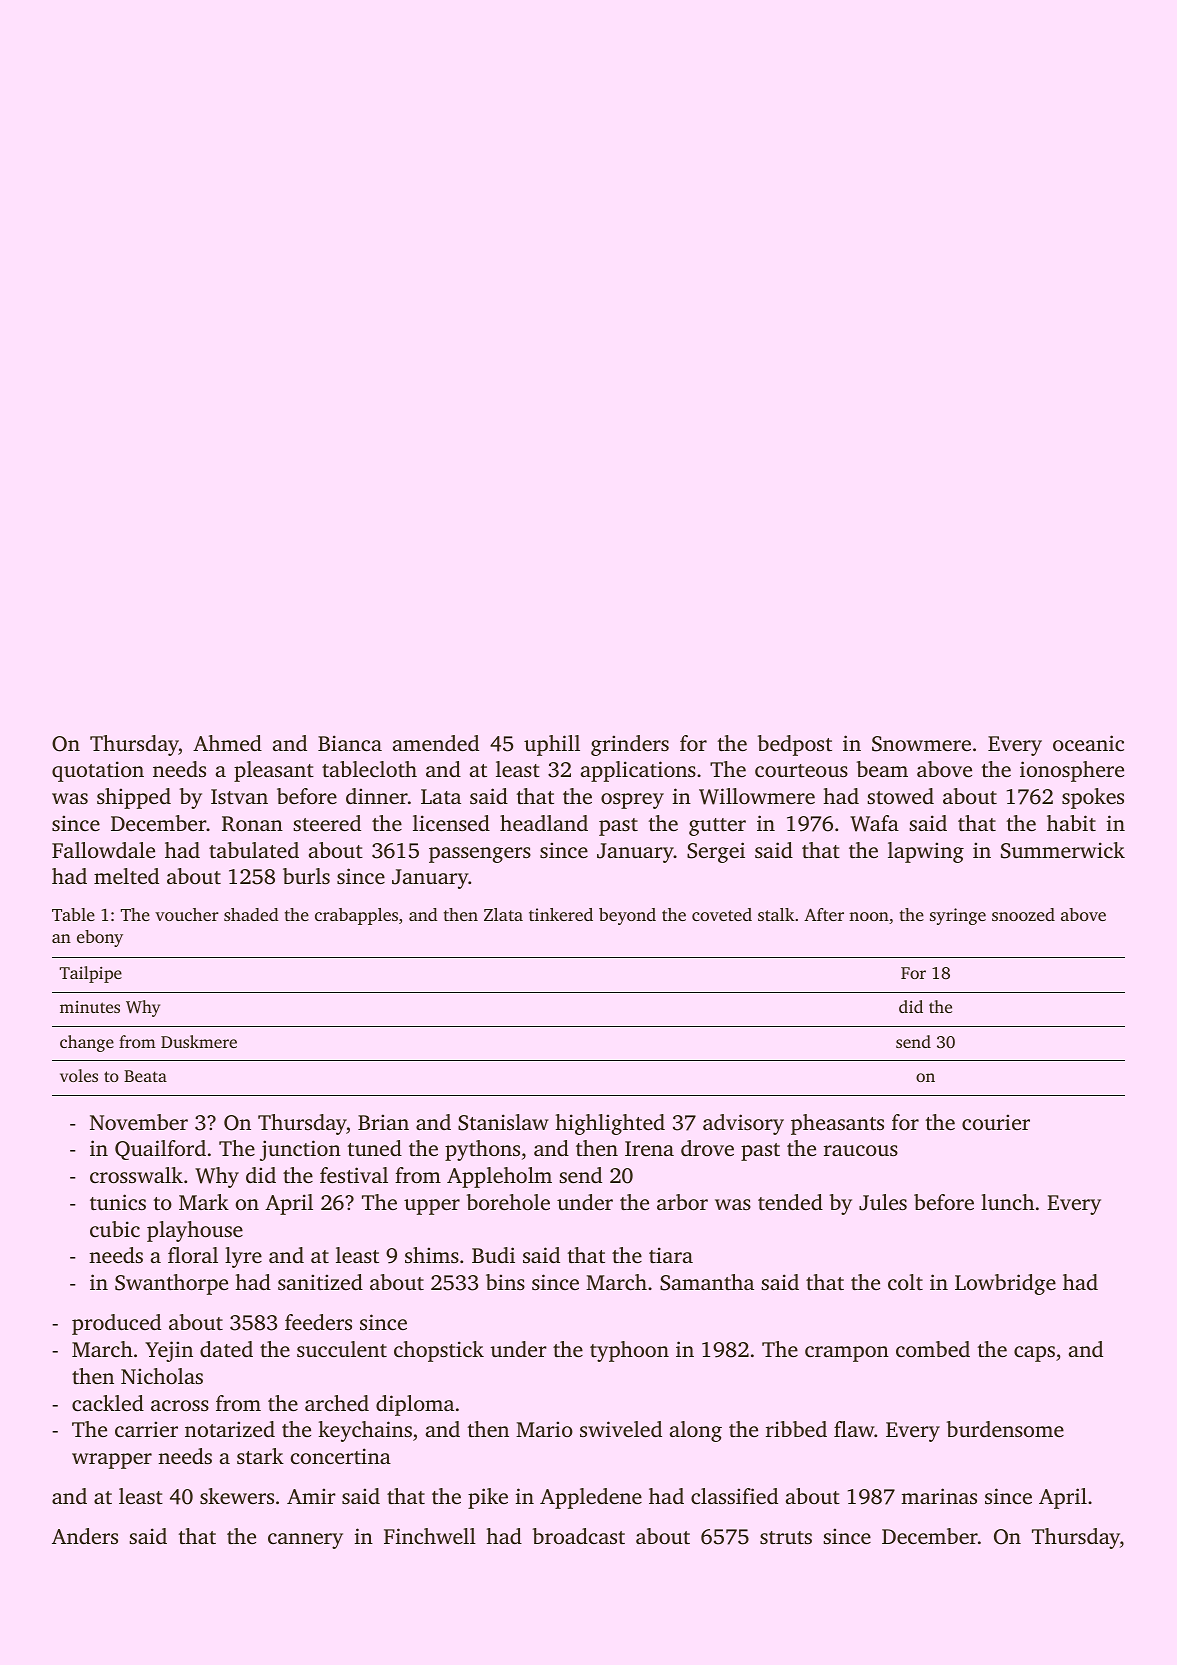 The height and width of the screenshot is (1665, 1177). What do you see at coordinates (1007, 1202) in the screenshot?
I see `lunch` at bounding box center [1007, 1202].
